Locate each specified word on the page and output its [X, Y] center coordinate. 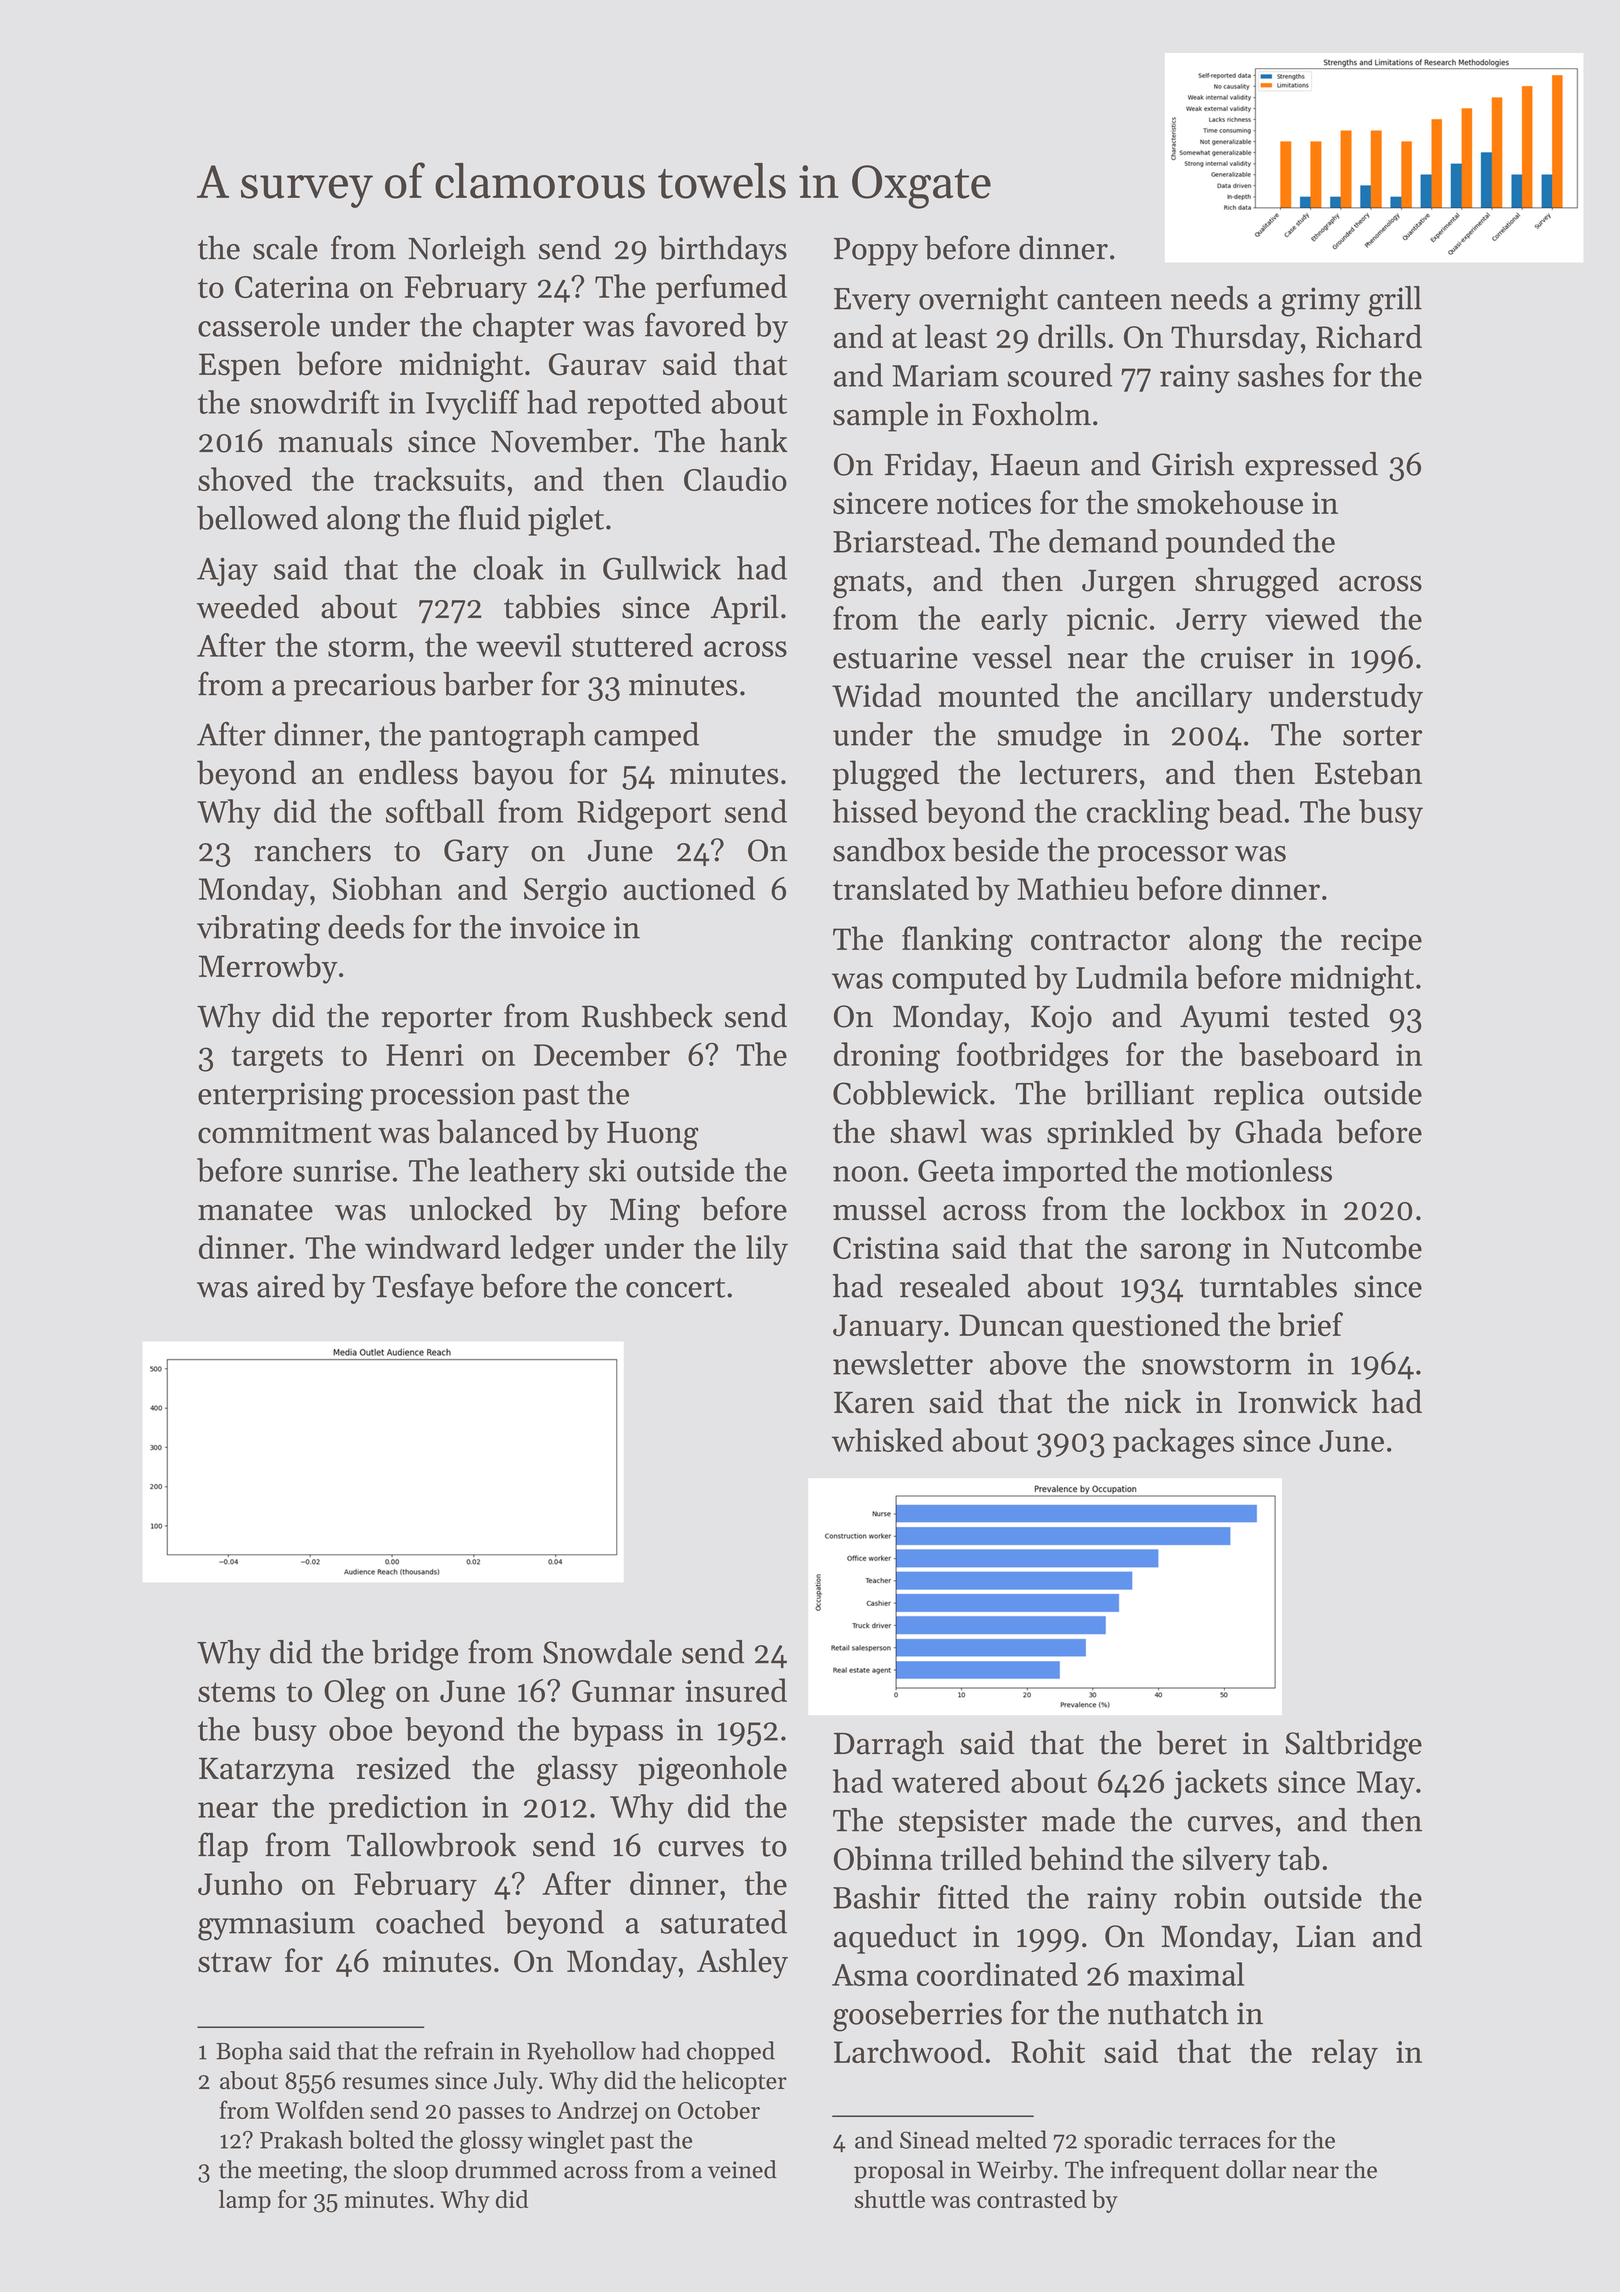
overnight [983, 301]
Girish [1193, 464]
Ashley [742, 1963]
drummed [506, 2169]
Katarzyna [266, 1771]
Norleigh [467, 251]
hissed [875, 811]
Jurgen [1129, 583]
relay [1345, 2054]
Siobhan [387, 888]
